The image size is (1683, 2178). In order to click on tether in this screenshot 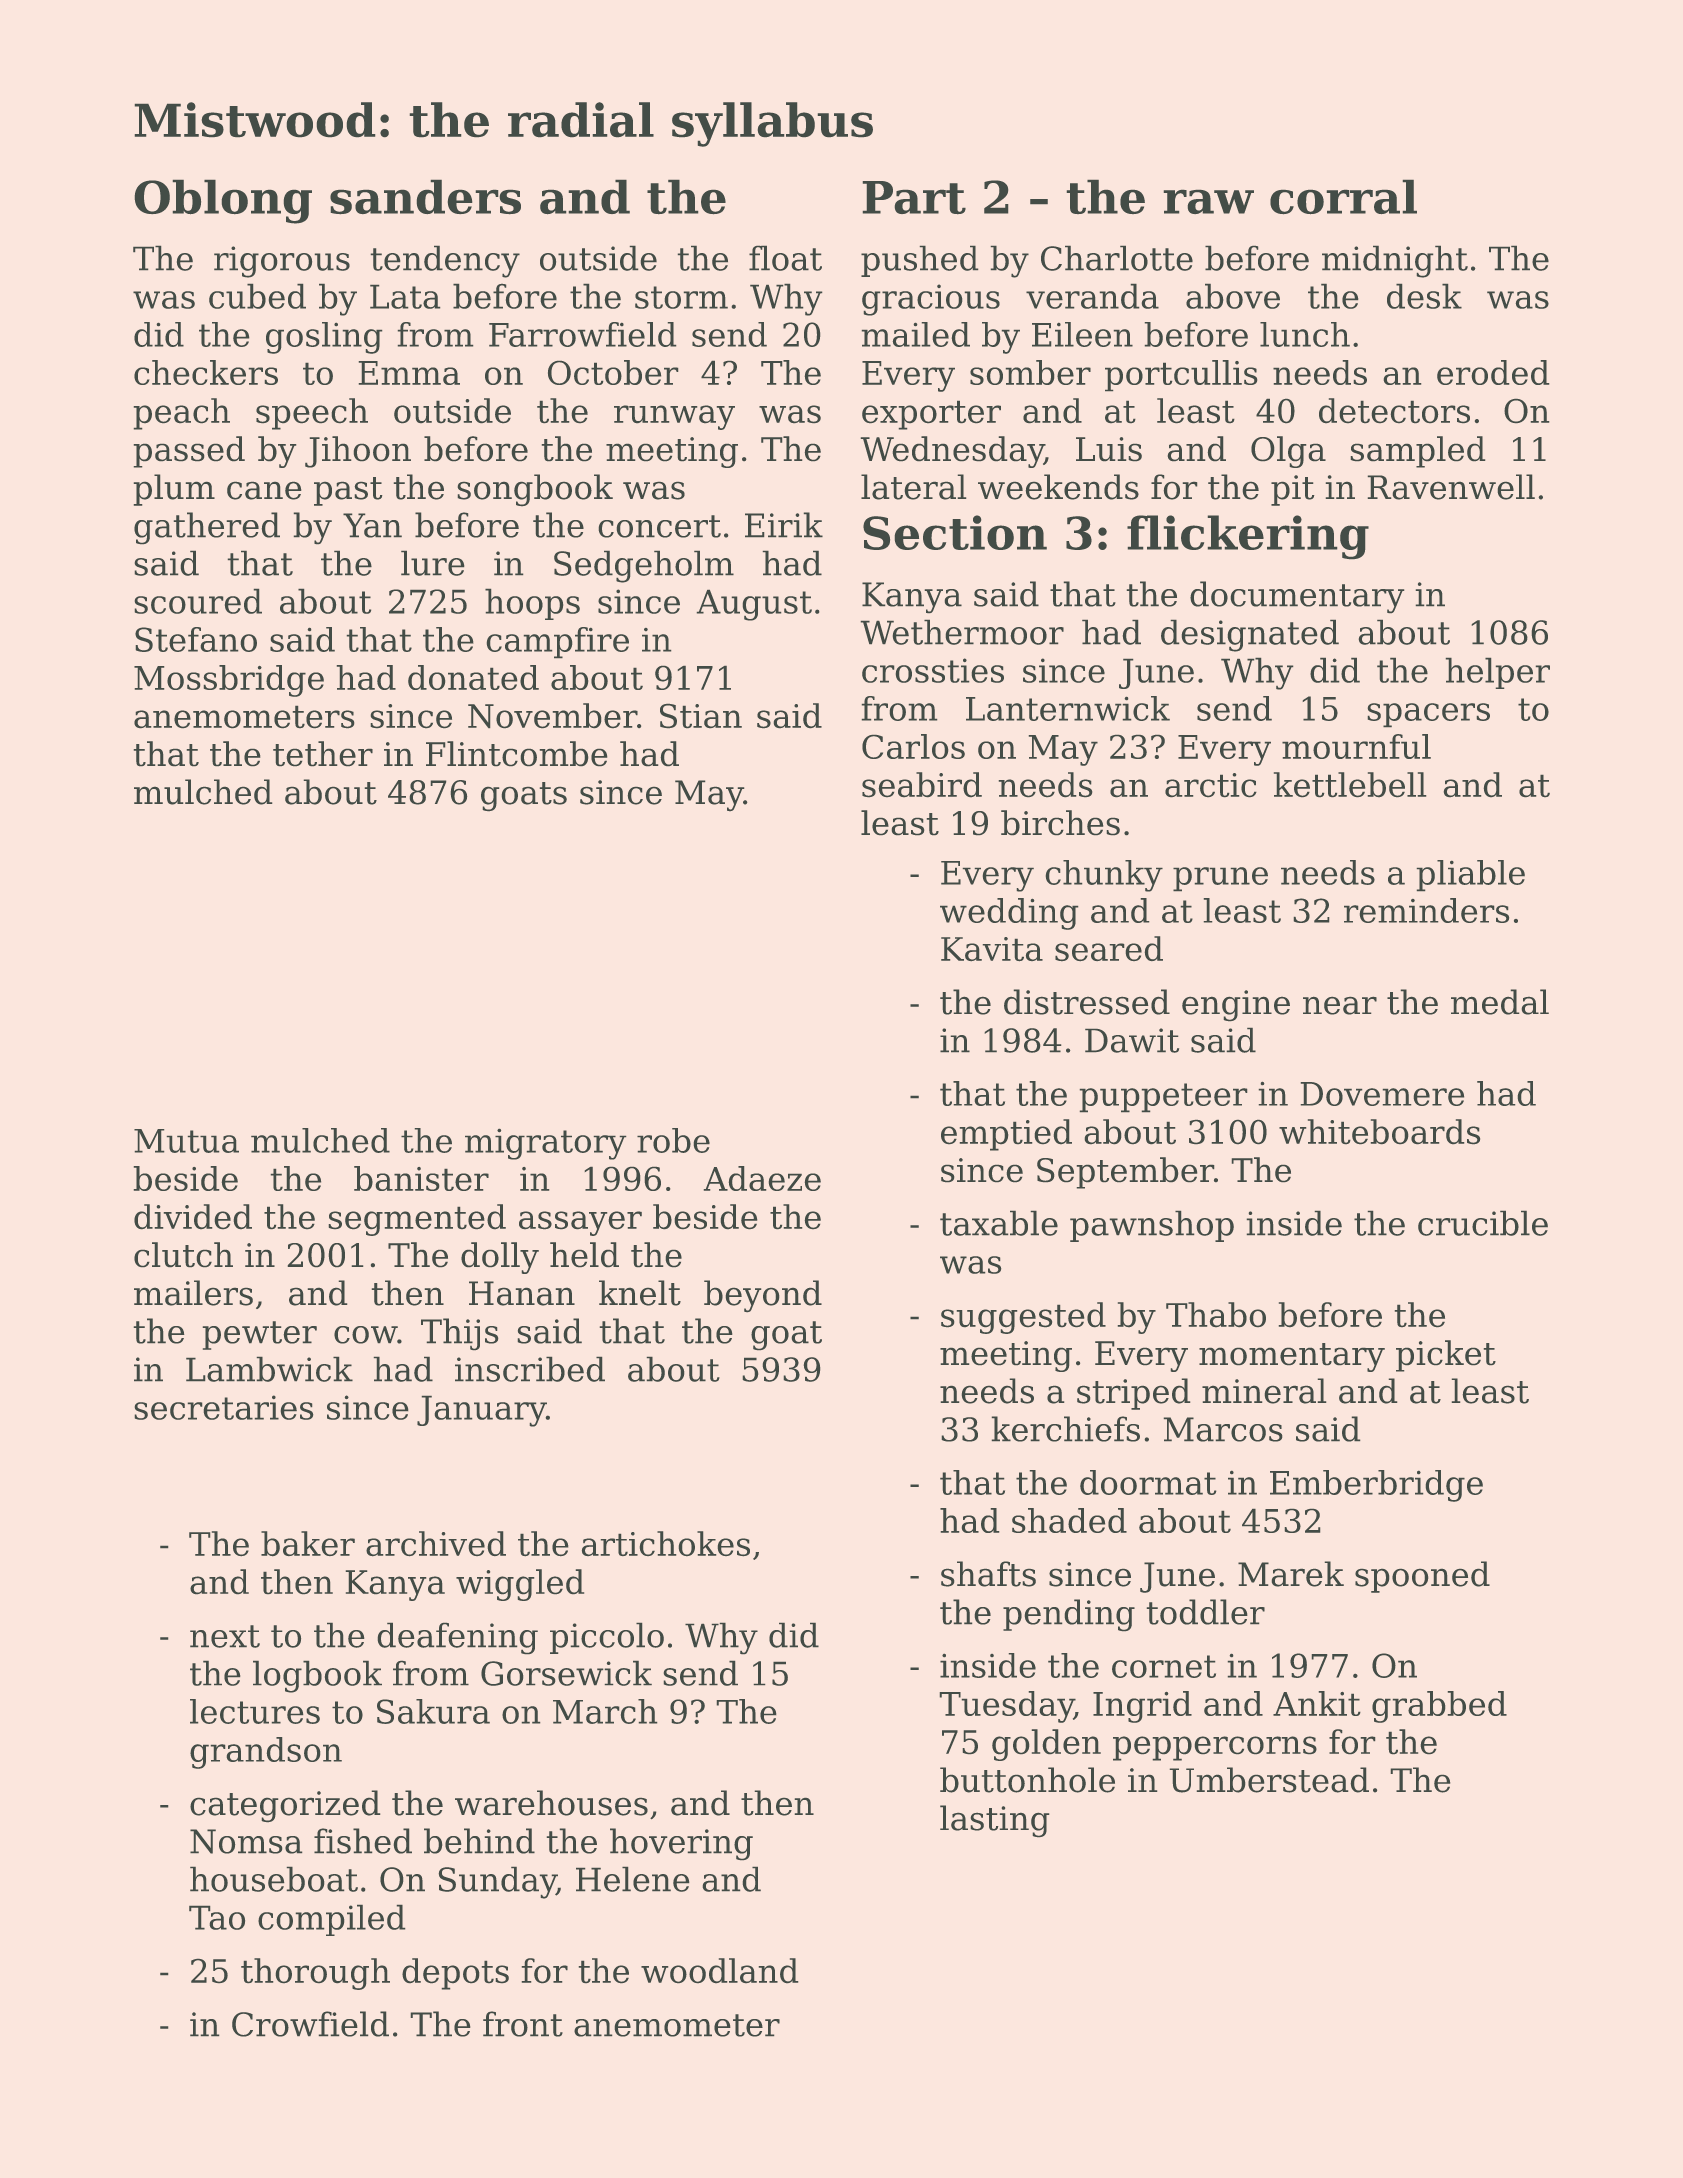, I will do `click(323, 754)`.
